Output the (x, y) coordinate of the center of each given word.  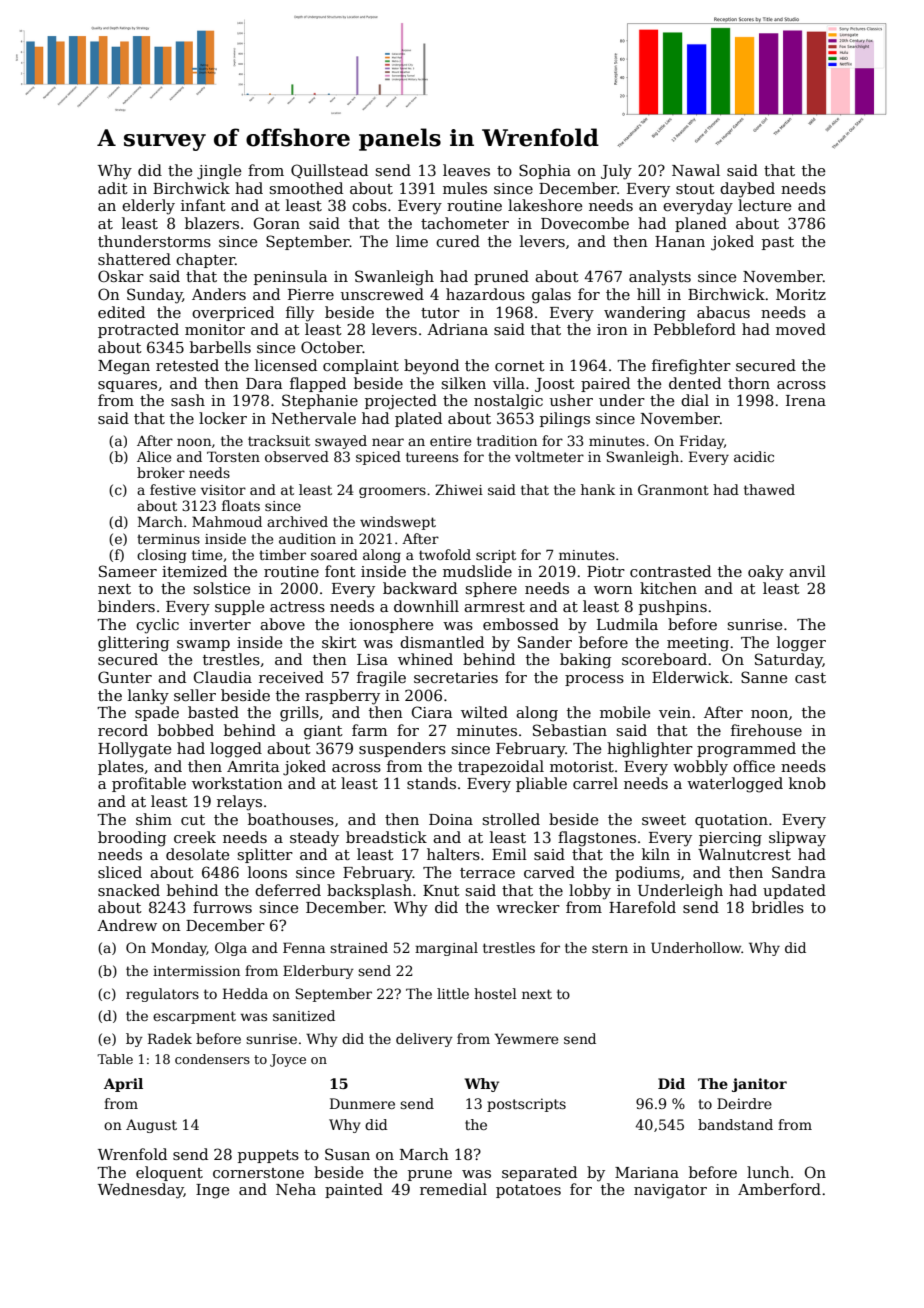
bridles (778, 907)
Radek (170, 1038)
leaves (466, 170)
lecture (764, 205)
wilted (484, 712)
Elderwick (690, 677)
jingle (219, 172)
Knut (441, 890)
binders (126, 606)
